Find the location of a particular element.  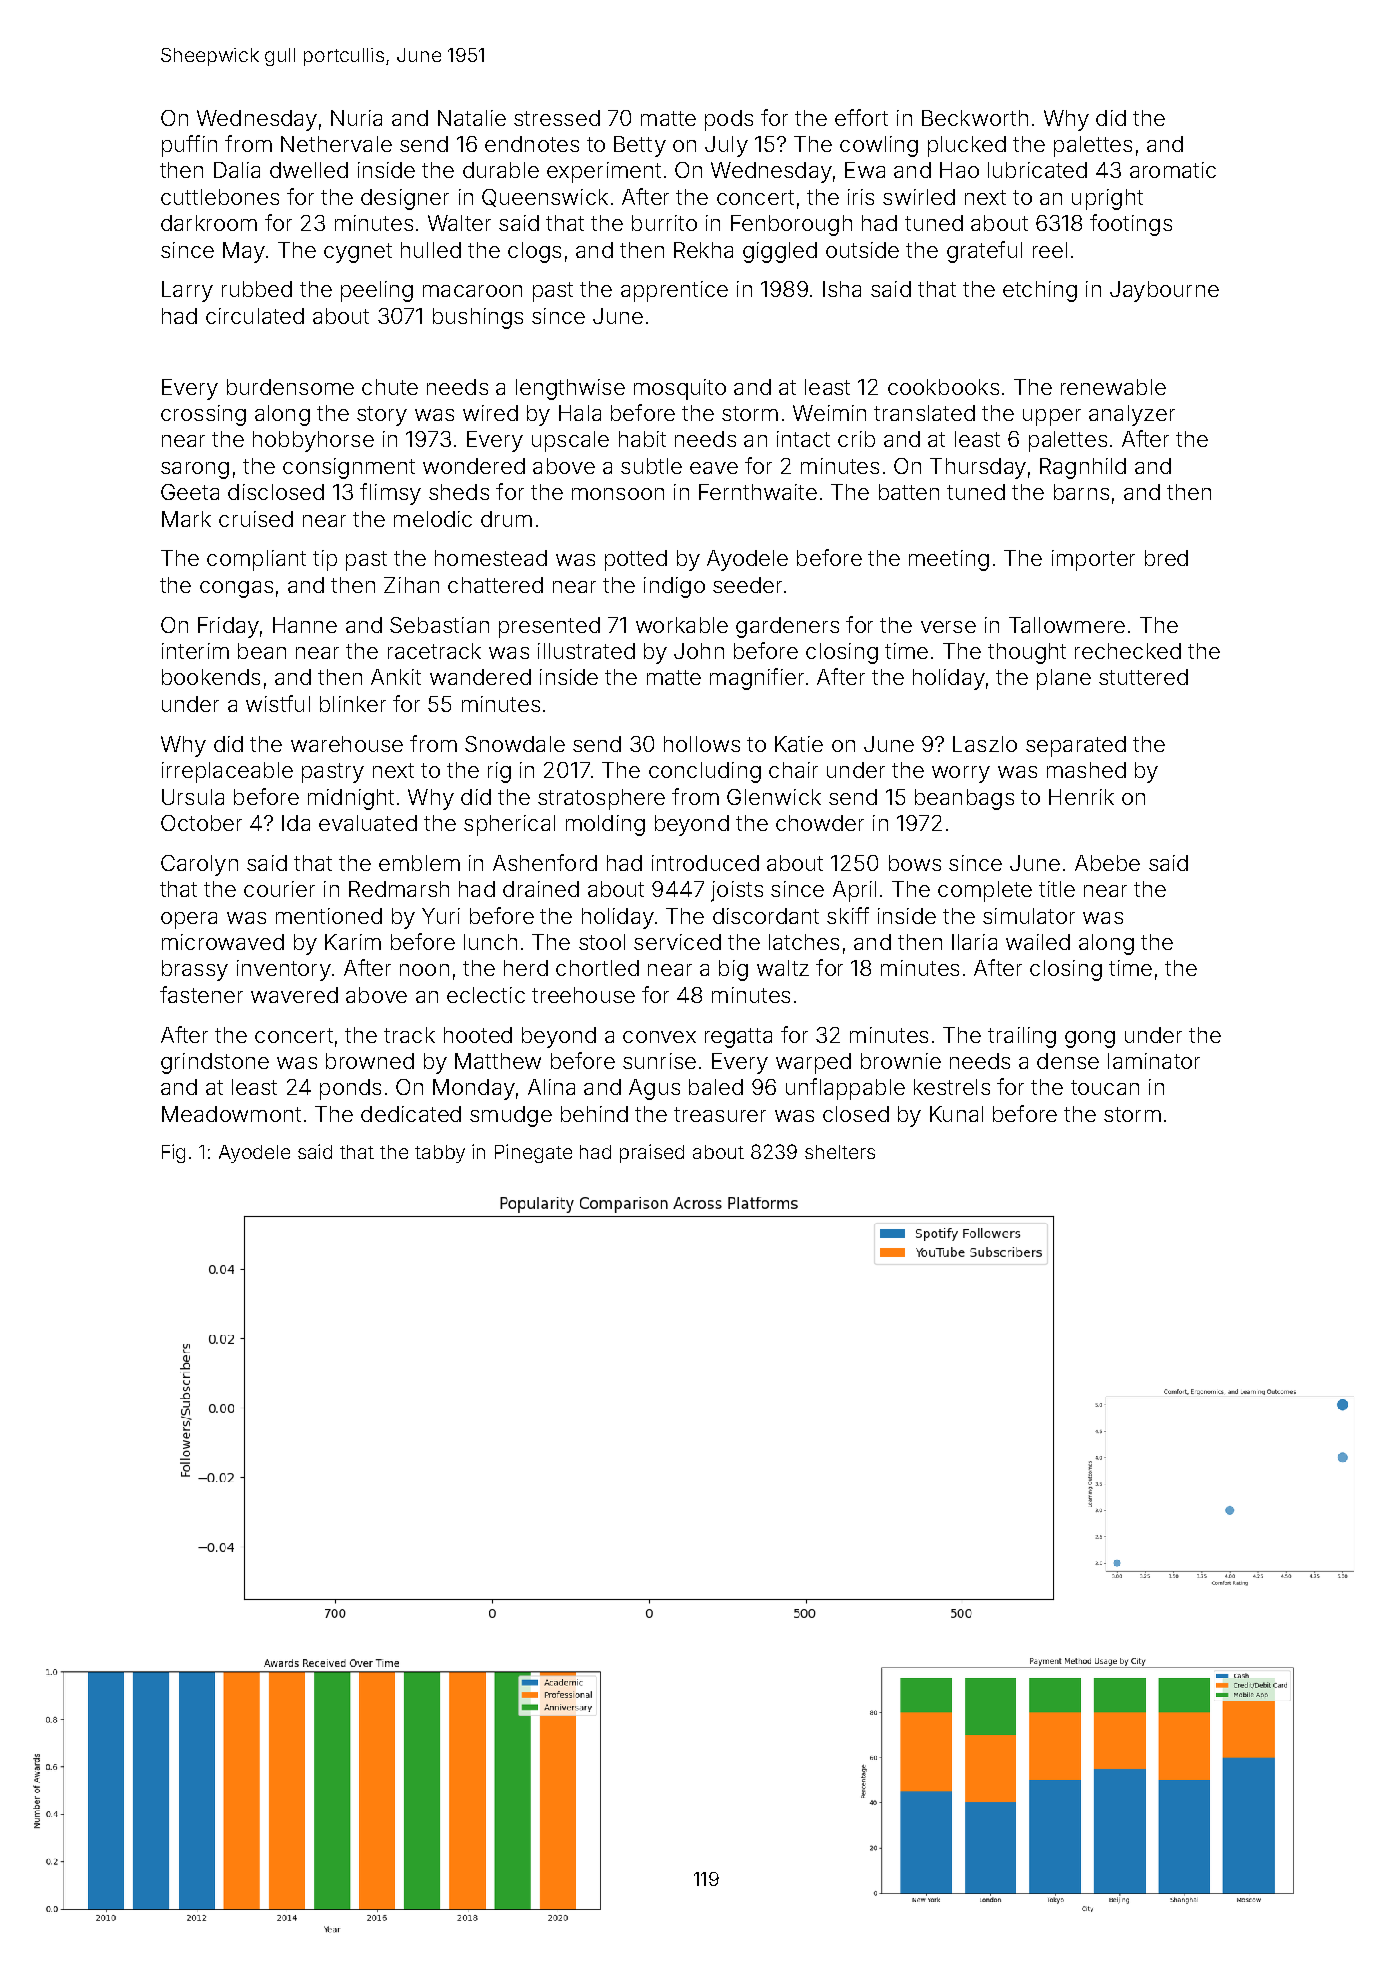

Beckworth is located at coordinates (975, 118).
